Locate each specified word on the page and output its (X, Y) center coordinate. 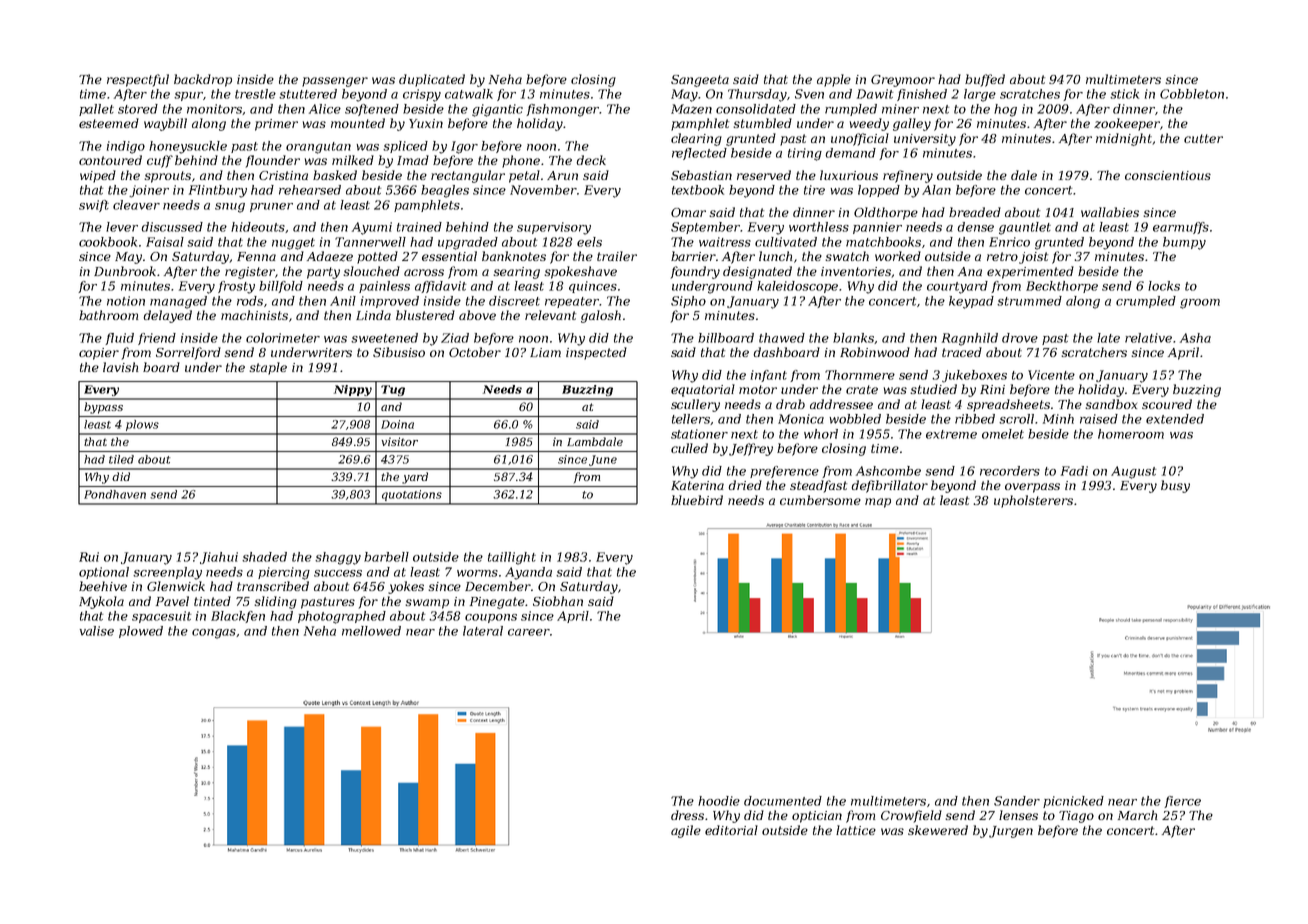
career (529, 632)
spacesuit (161, 617)
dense (975, 227)
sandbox (1111, 404)
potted (377, 257)
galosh (601, 316)
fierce (1182, 802)
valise (97, 631)
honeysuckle (188, 147)
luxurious (849, 175)
